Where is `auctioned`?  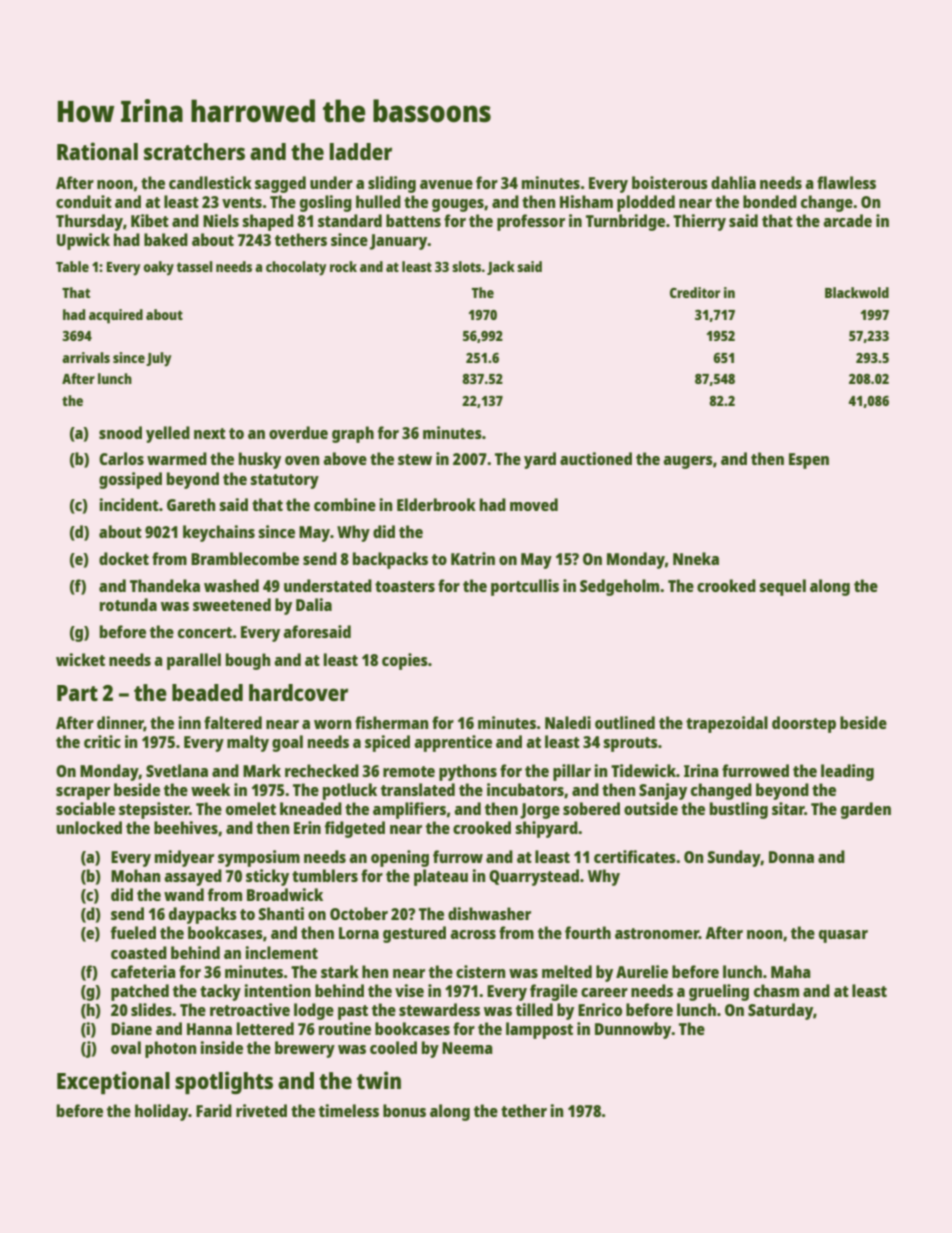 auctioned is located at coordinates (596, 458).
